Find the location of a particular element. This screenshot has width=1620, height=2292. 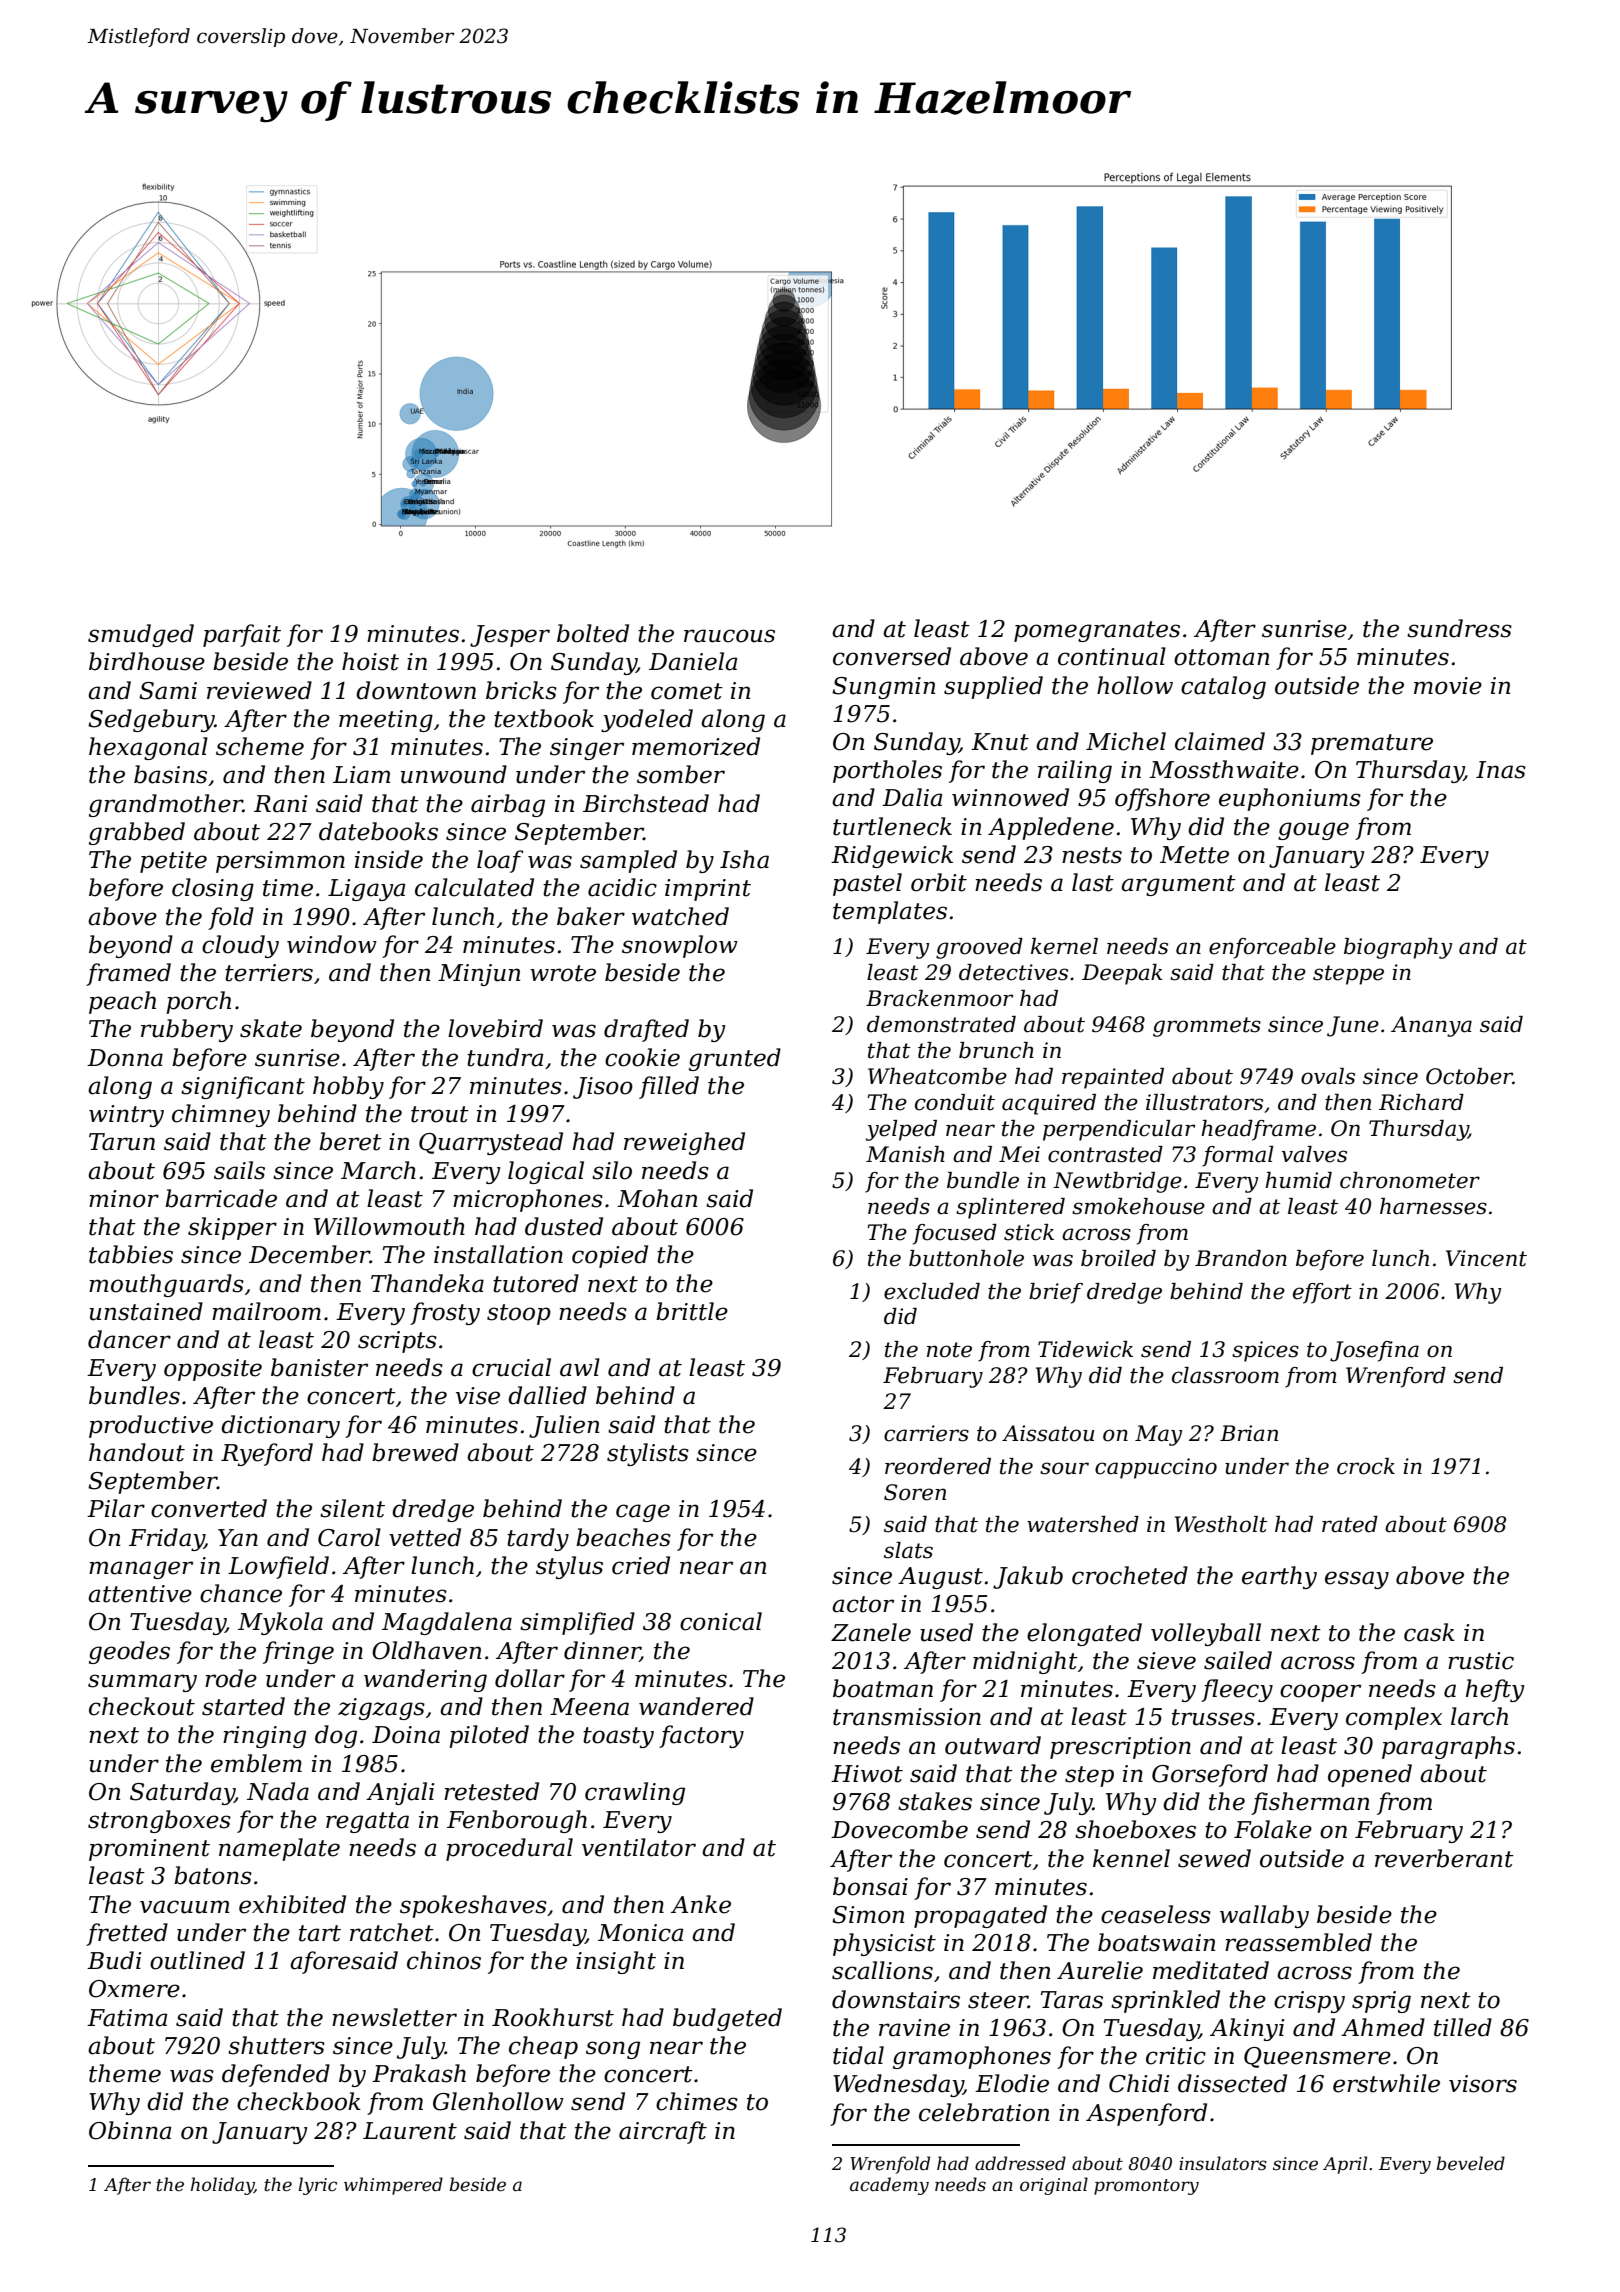

cask is located at coordinates (1429, 1632).
